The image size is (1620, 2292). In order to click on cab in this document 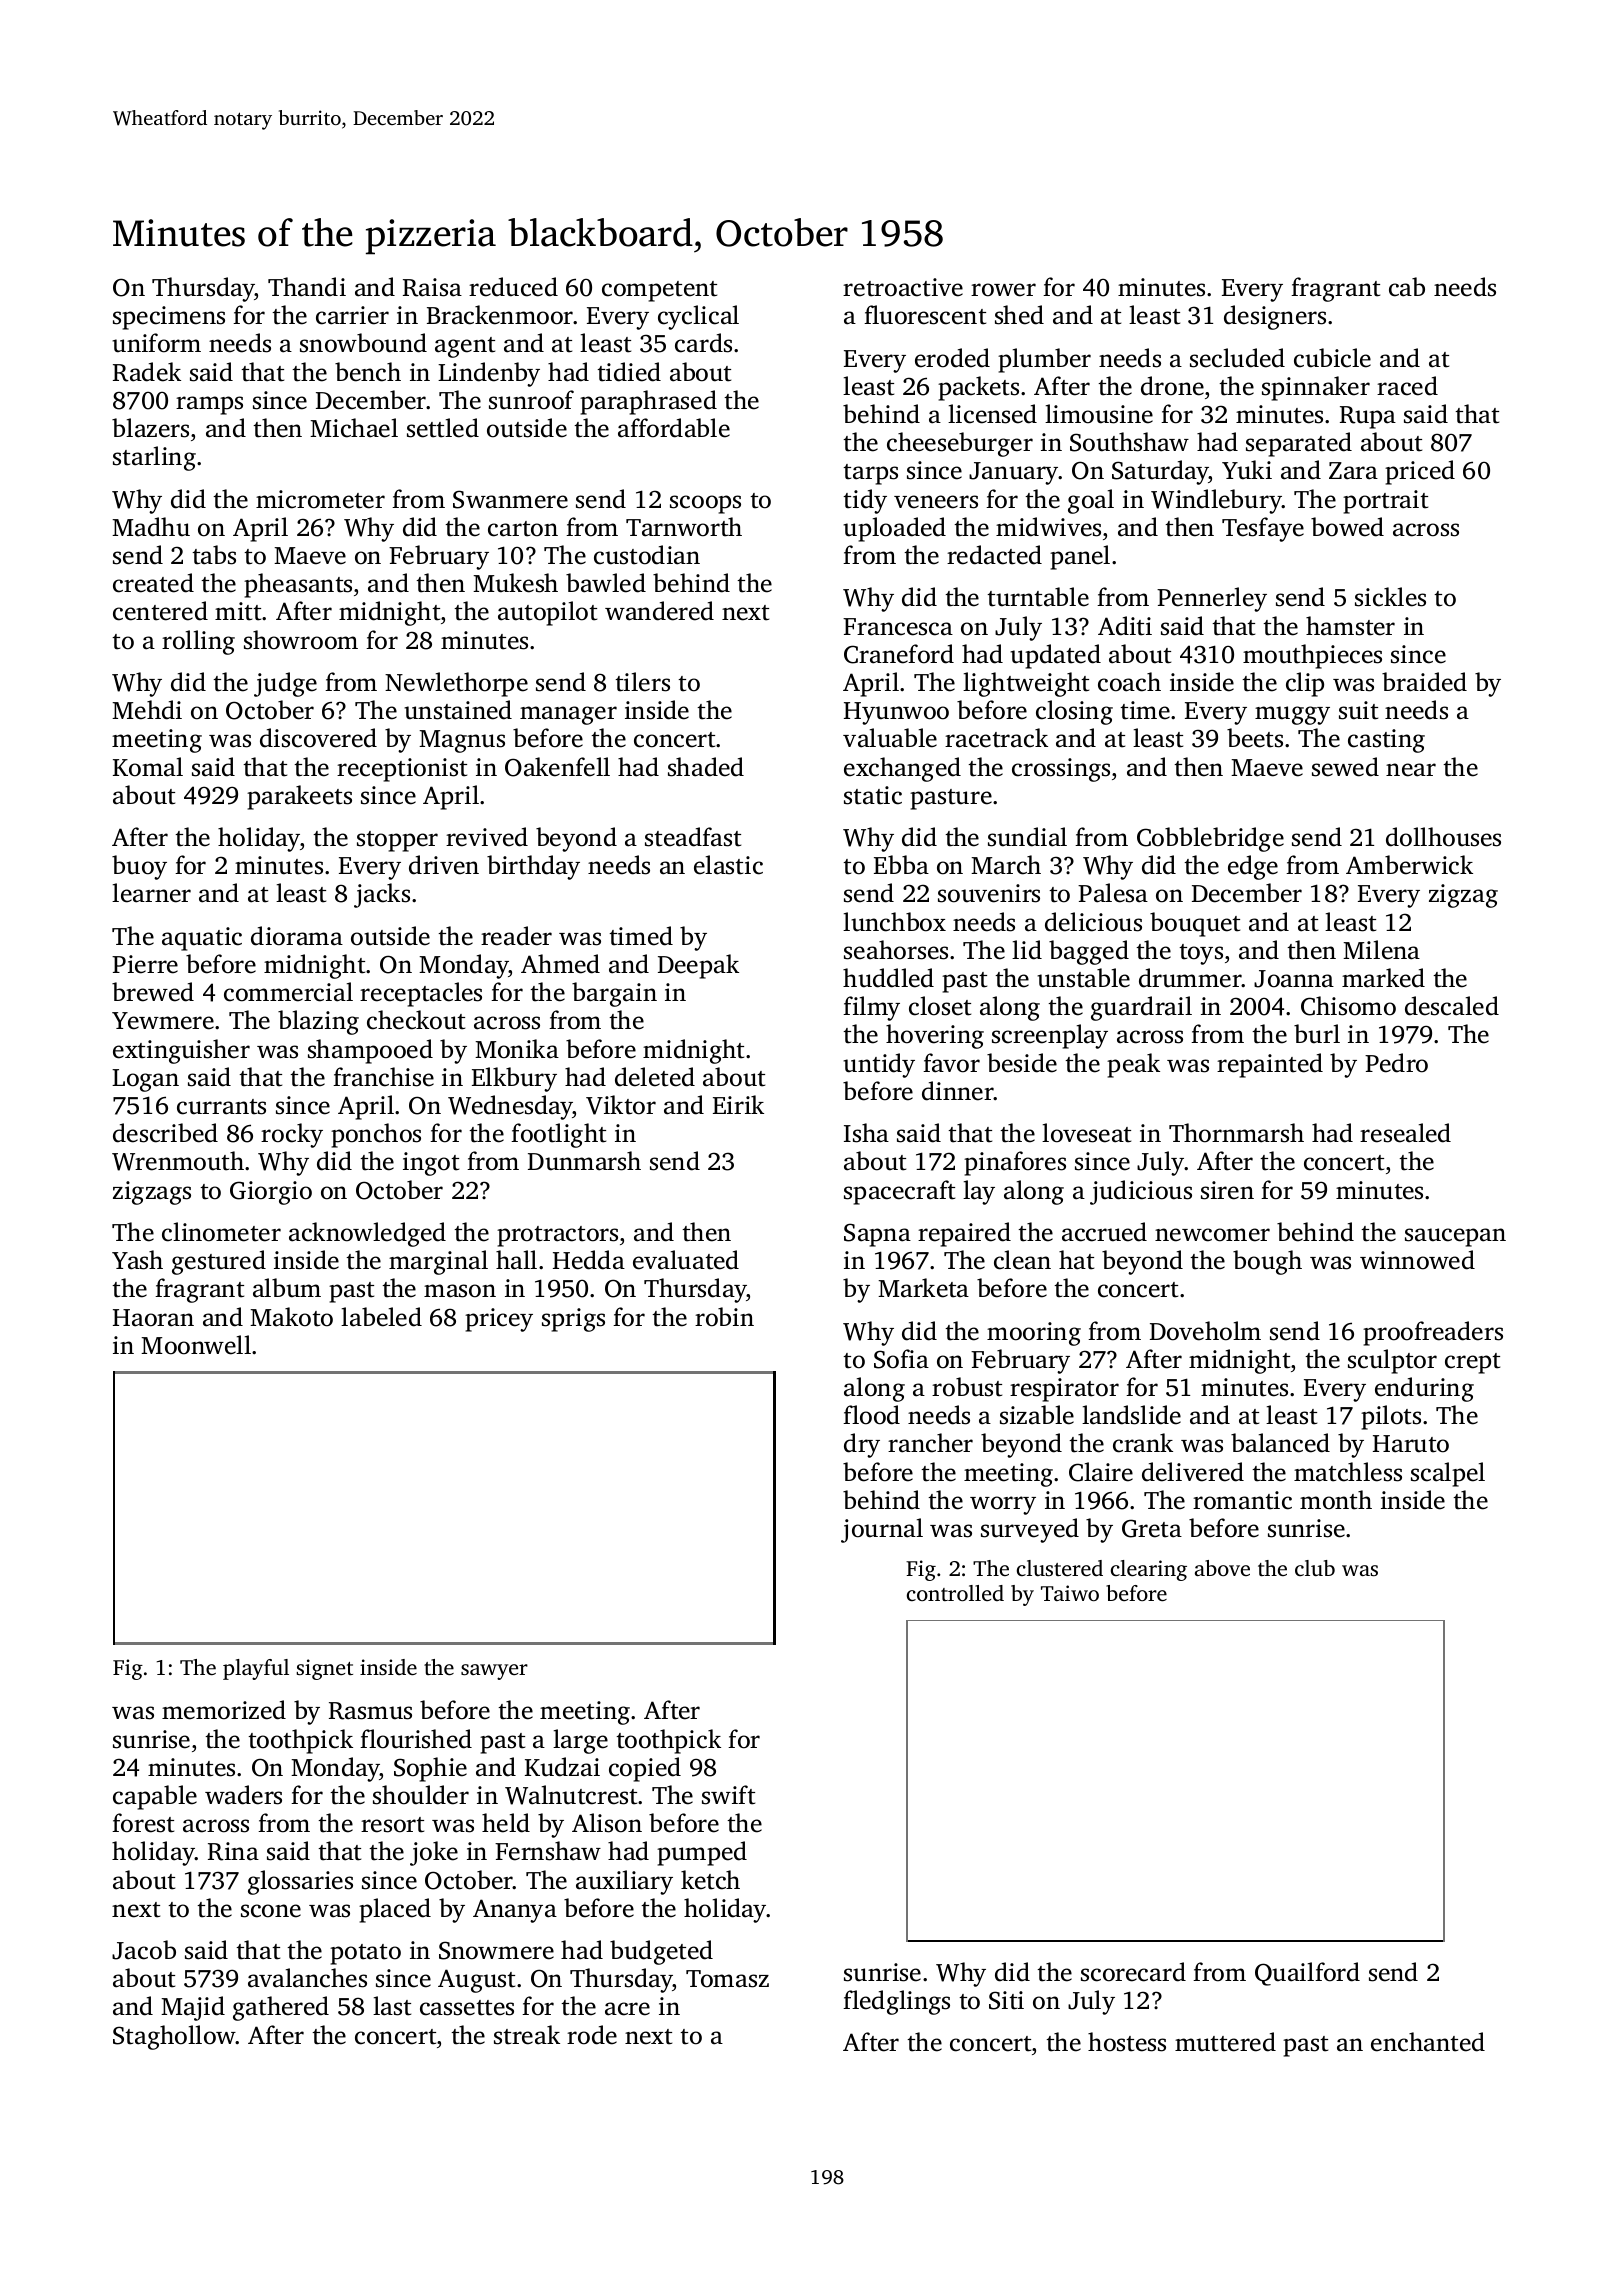, I will do `click(1407, 287)`.
